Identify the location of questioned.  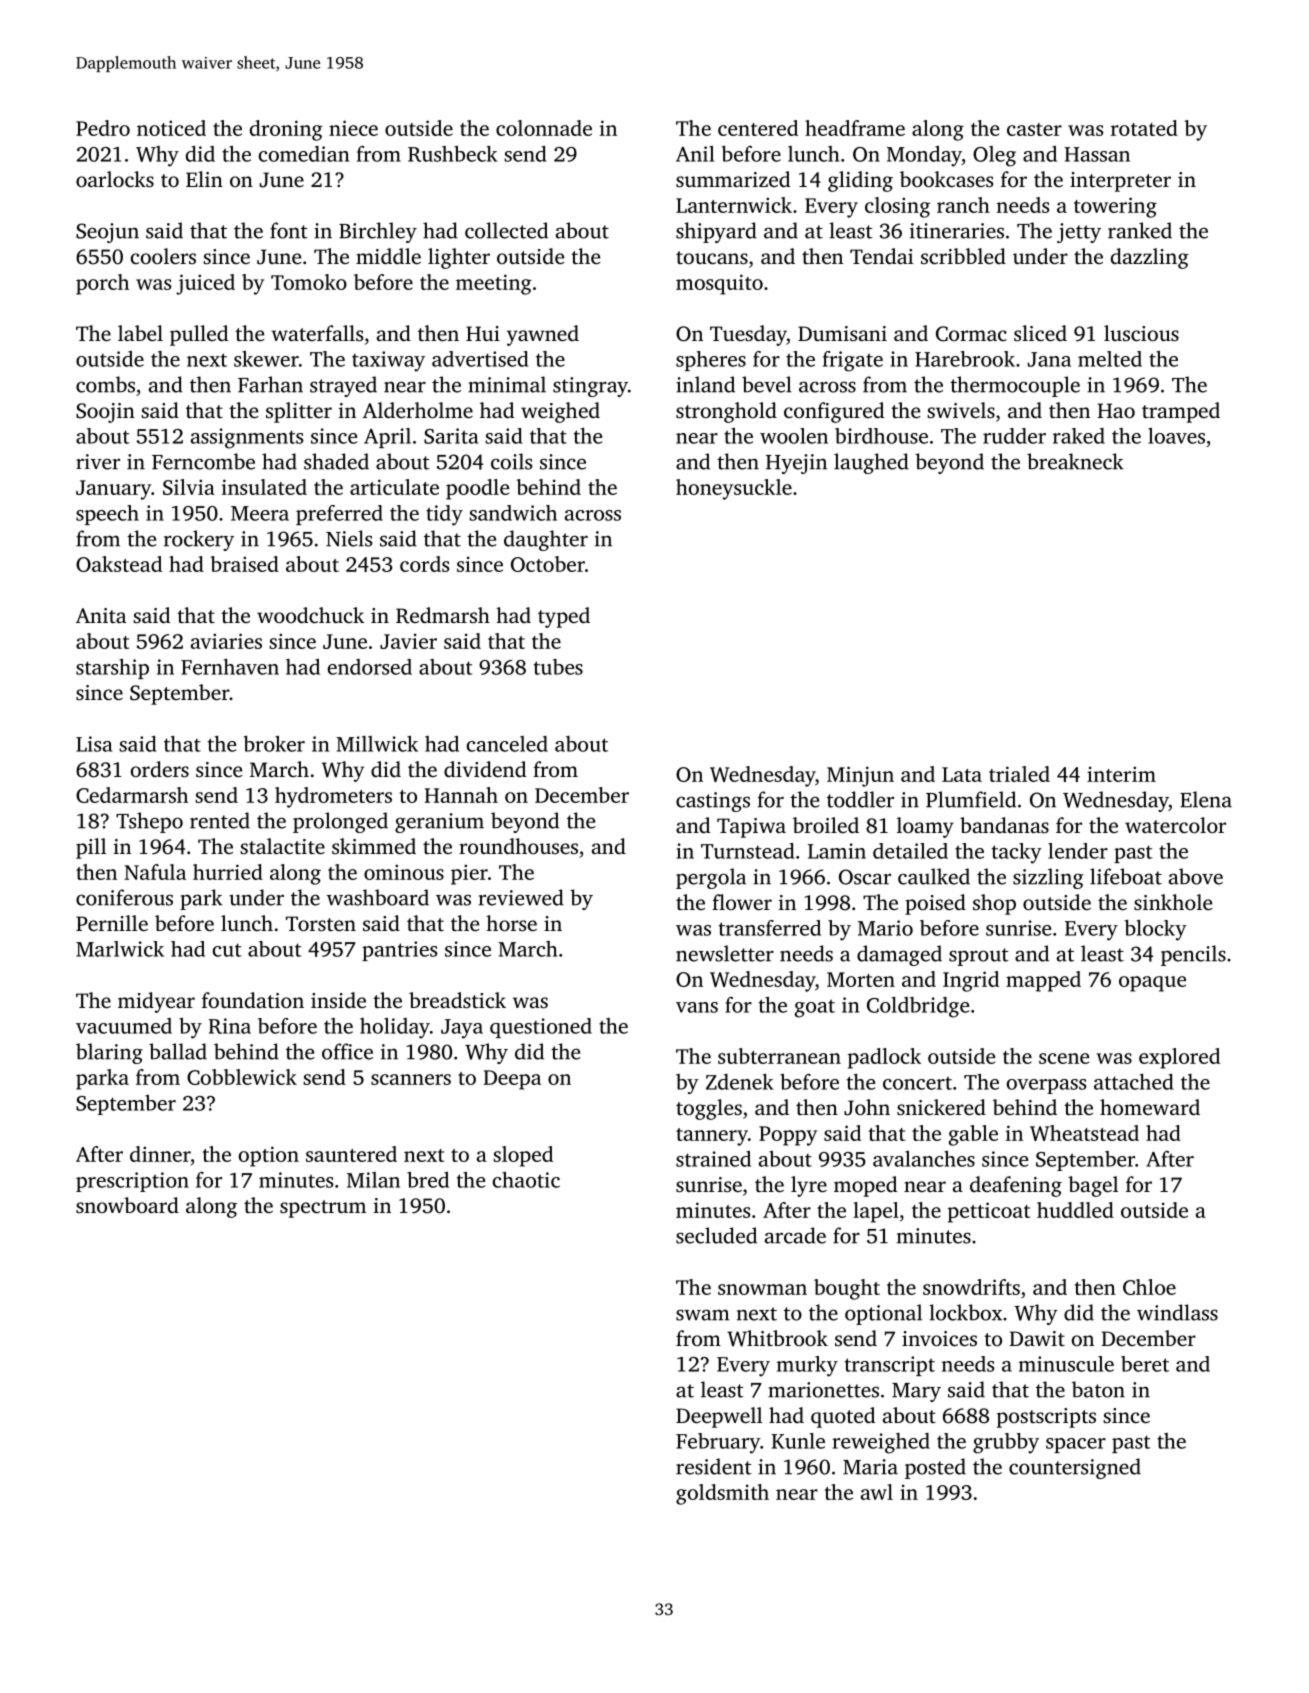
(541, 1028).
